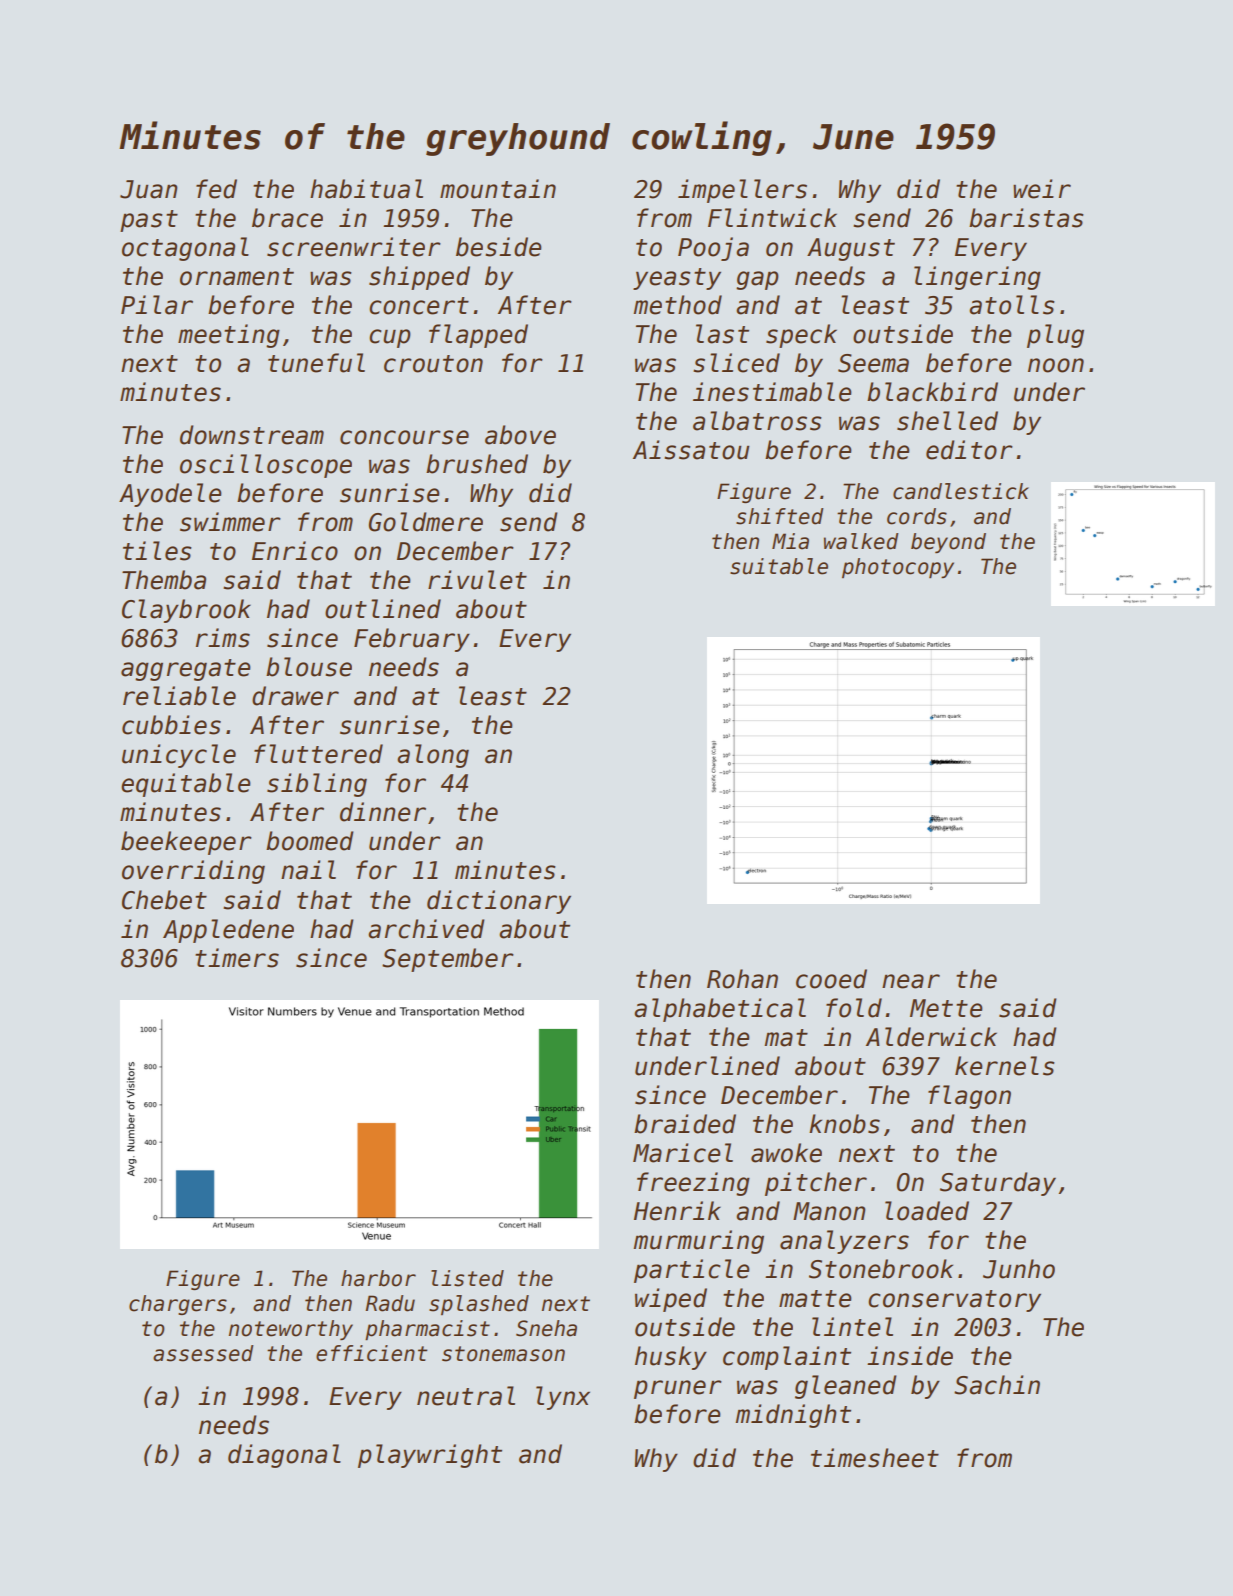 The width and height of the page is (1233, 1596). Describe the element at coordinates (164, 900) in the page. I see `Chebet` at that location.
